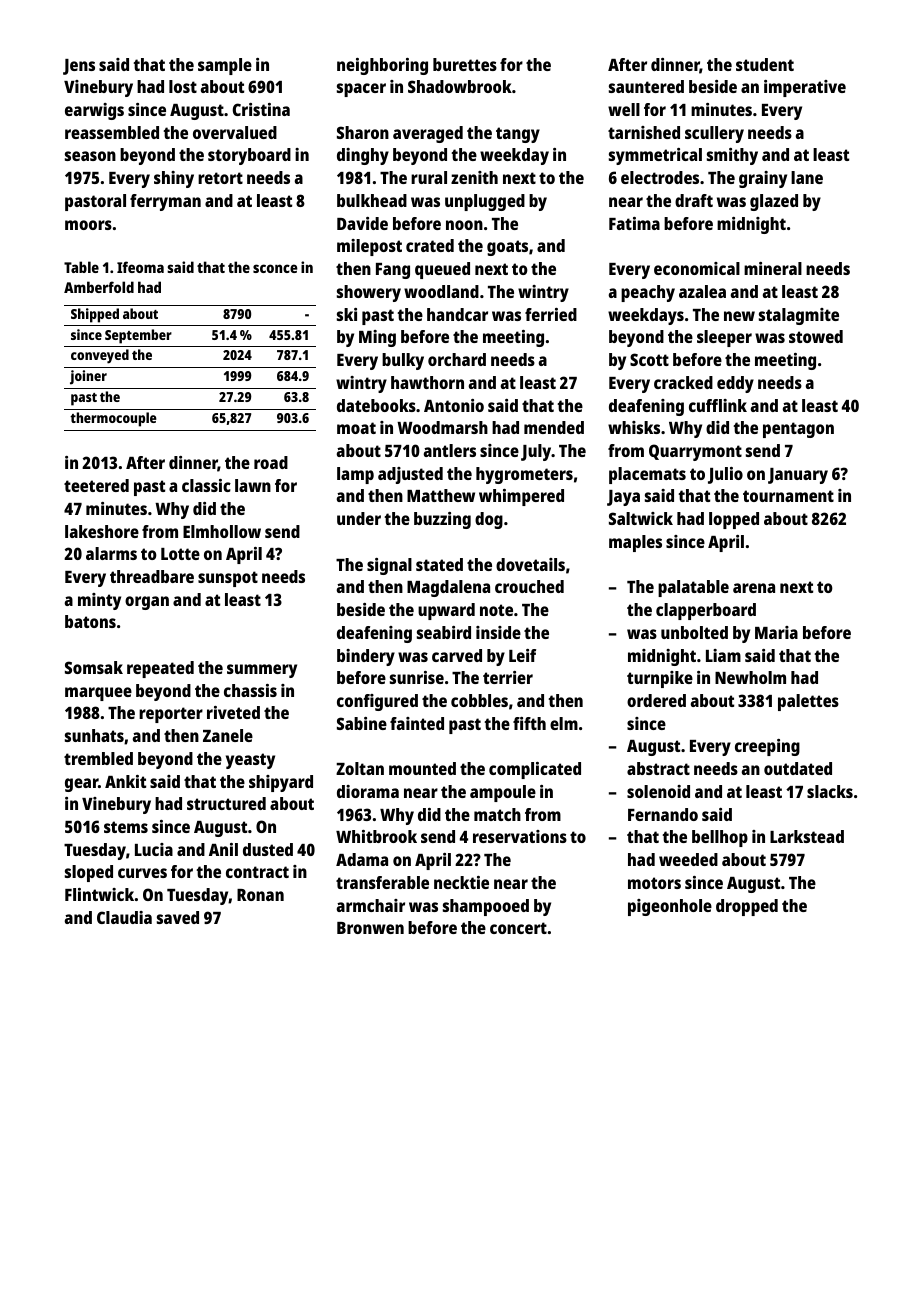 The width and height of the screenshot is (924, 1308). Describe the element at coordinates (94, 667) in the screenshot. I see `Somsak` at that location.
